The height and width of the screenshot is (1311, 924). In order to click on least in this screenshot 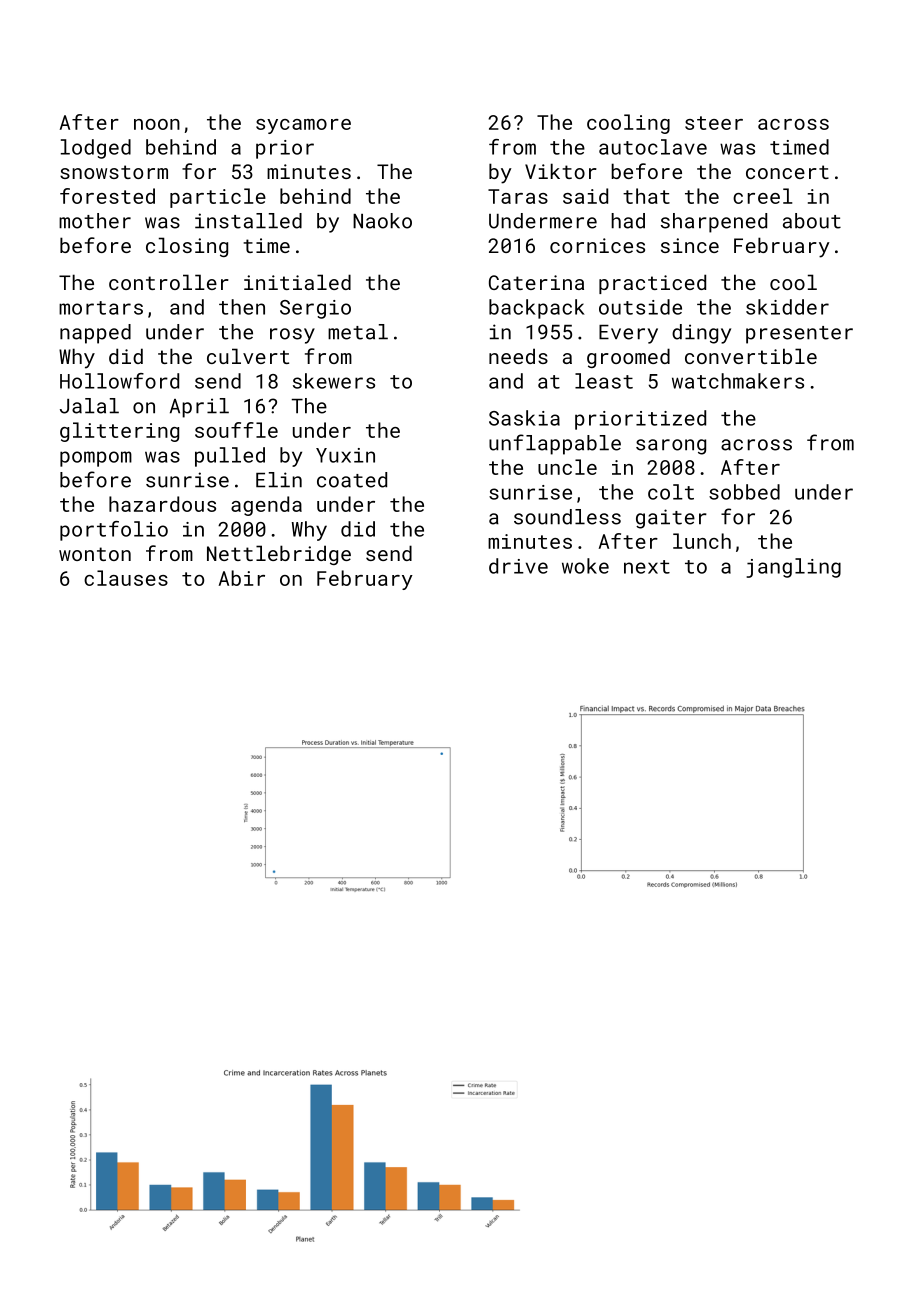, I will do `click(604, 381)`.
